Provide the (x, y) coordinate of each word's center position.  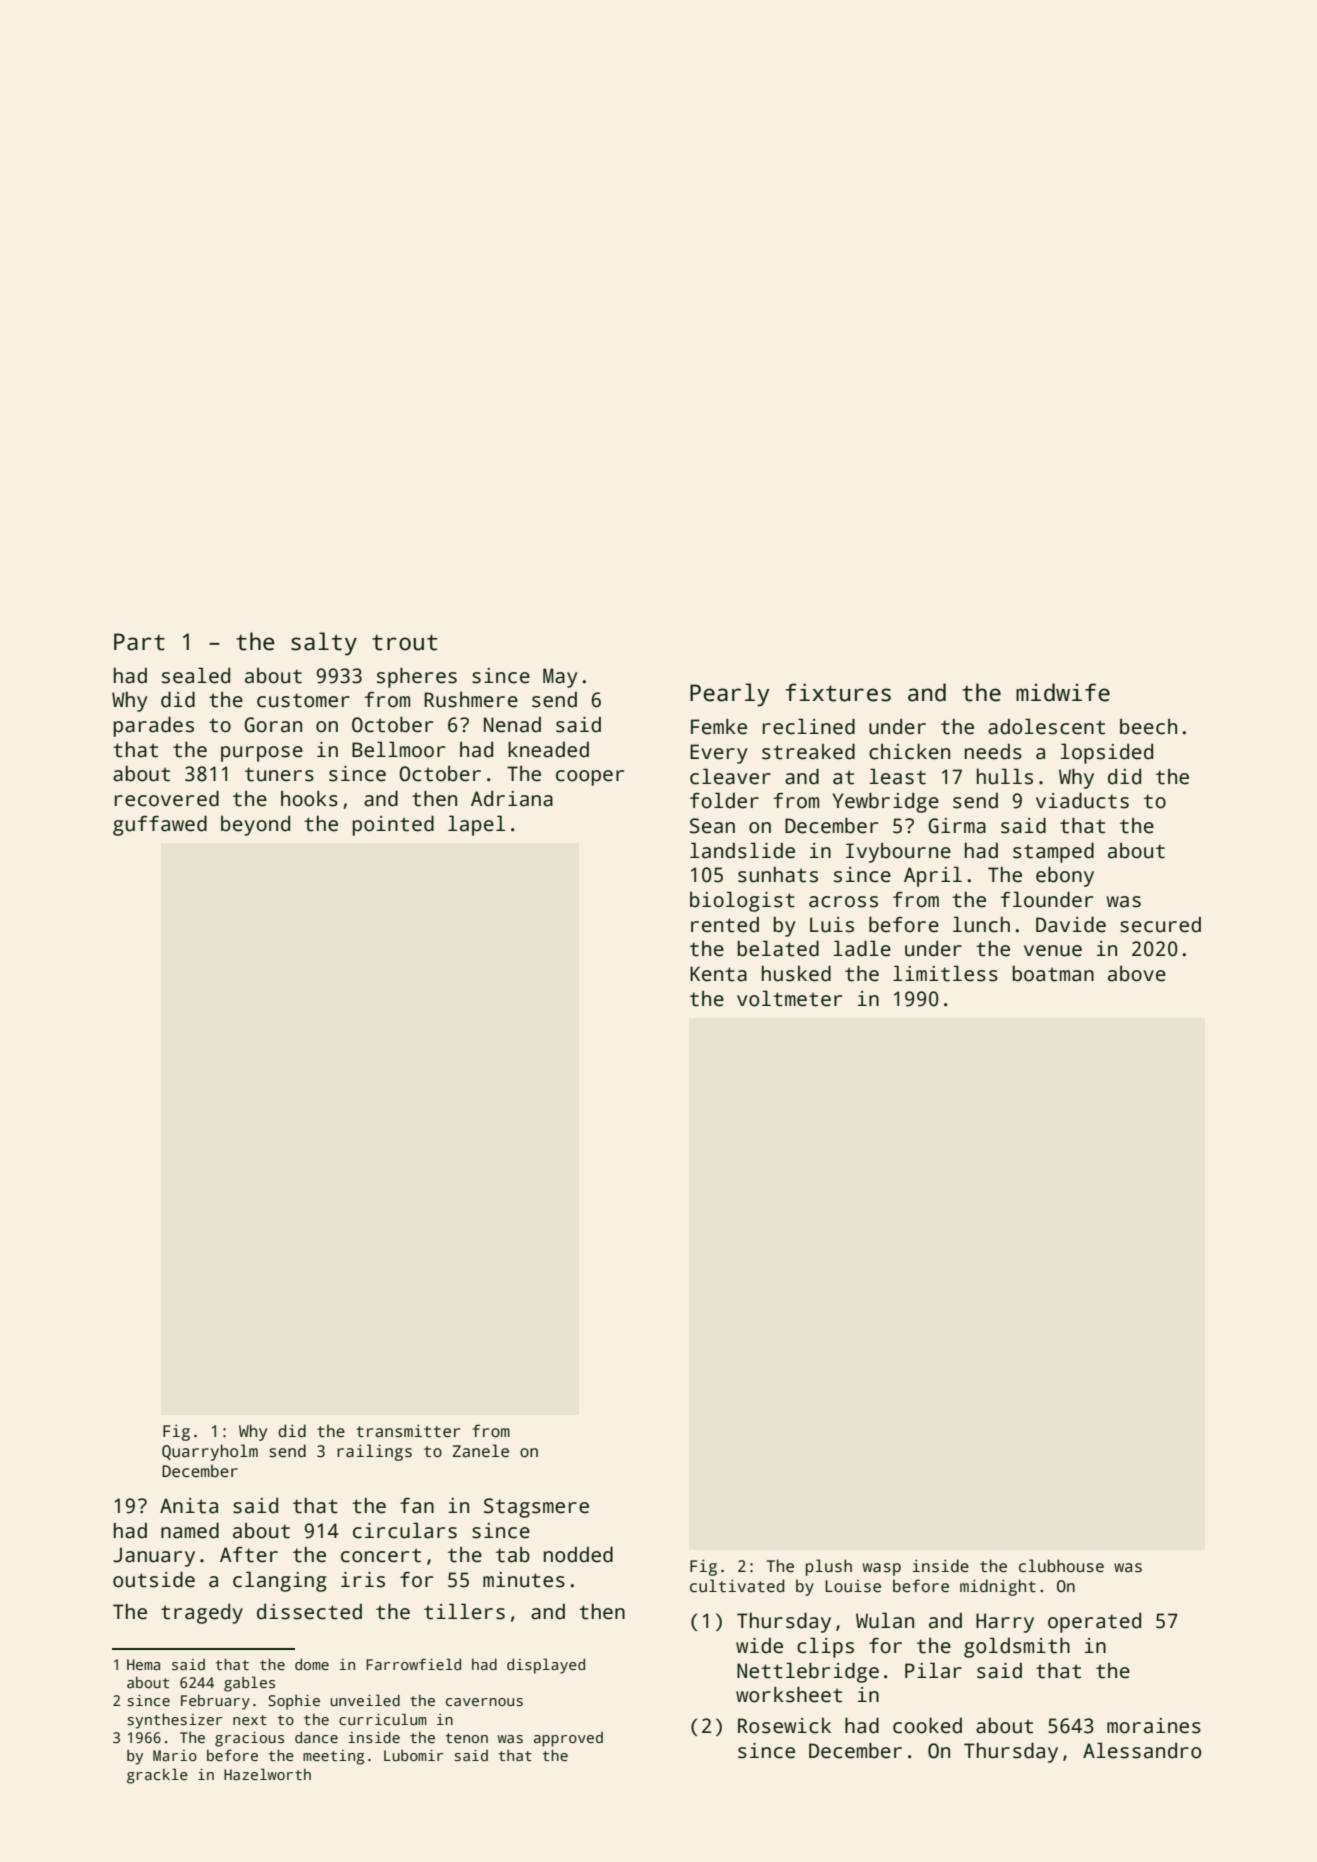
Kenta (718, 974)
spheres (417, 677)
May (560, 678)
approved (568, 1739)
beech (1148, 727)
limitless (945, 973)
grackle (157, 1776)
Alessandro (1142, 1750)
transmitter (408, 1431)
